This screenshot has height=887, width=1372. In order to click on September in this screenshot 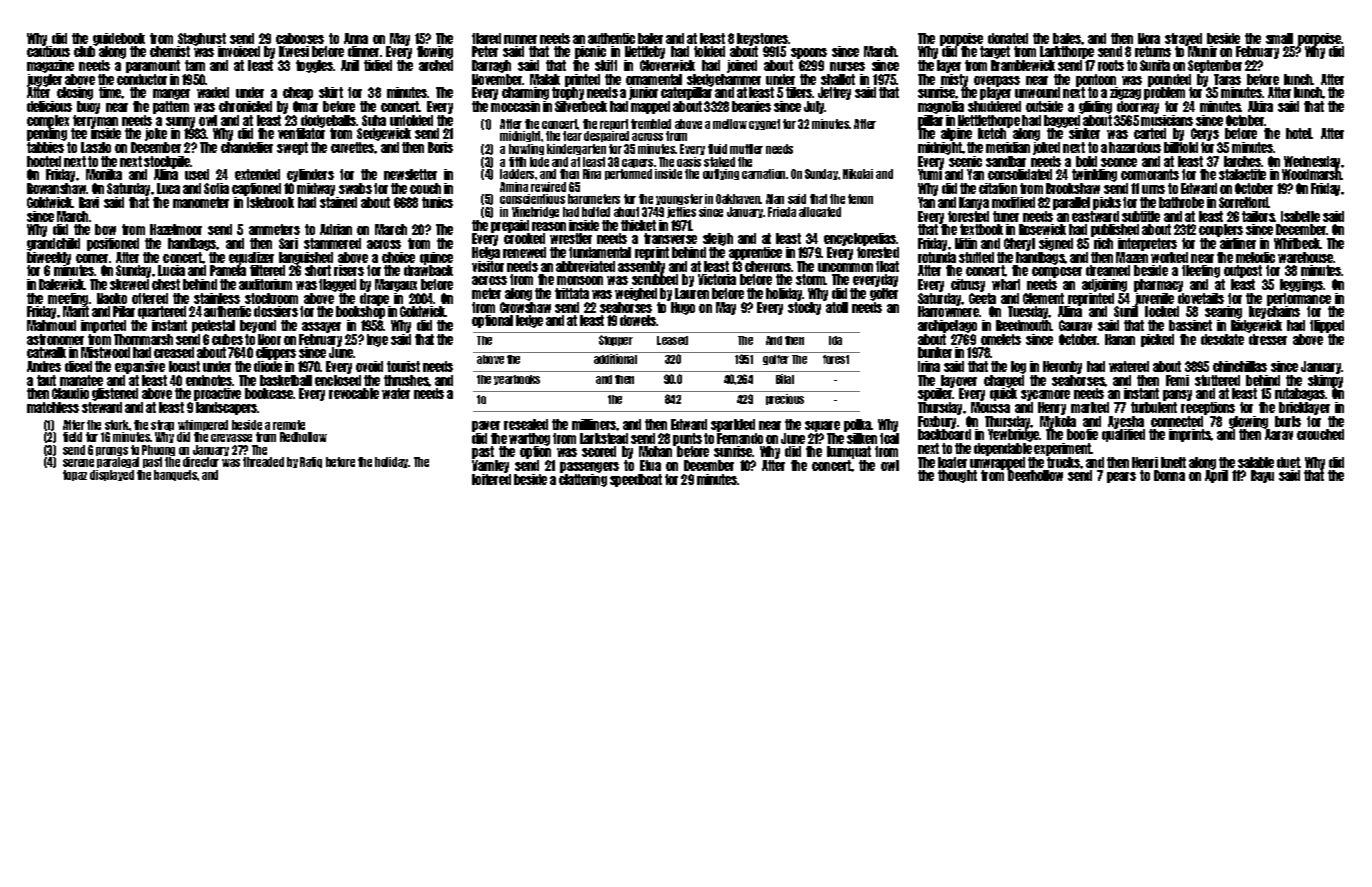, I will do `click(1215, 66)`.
